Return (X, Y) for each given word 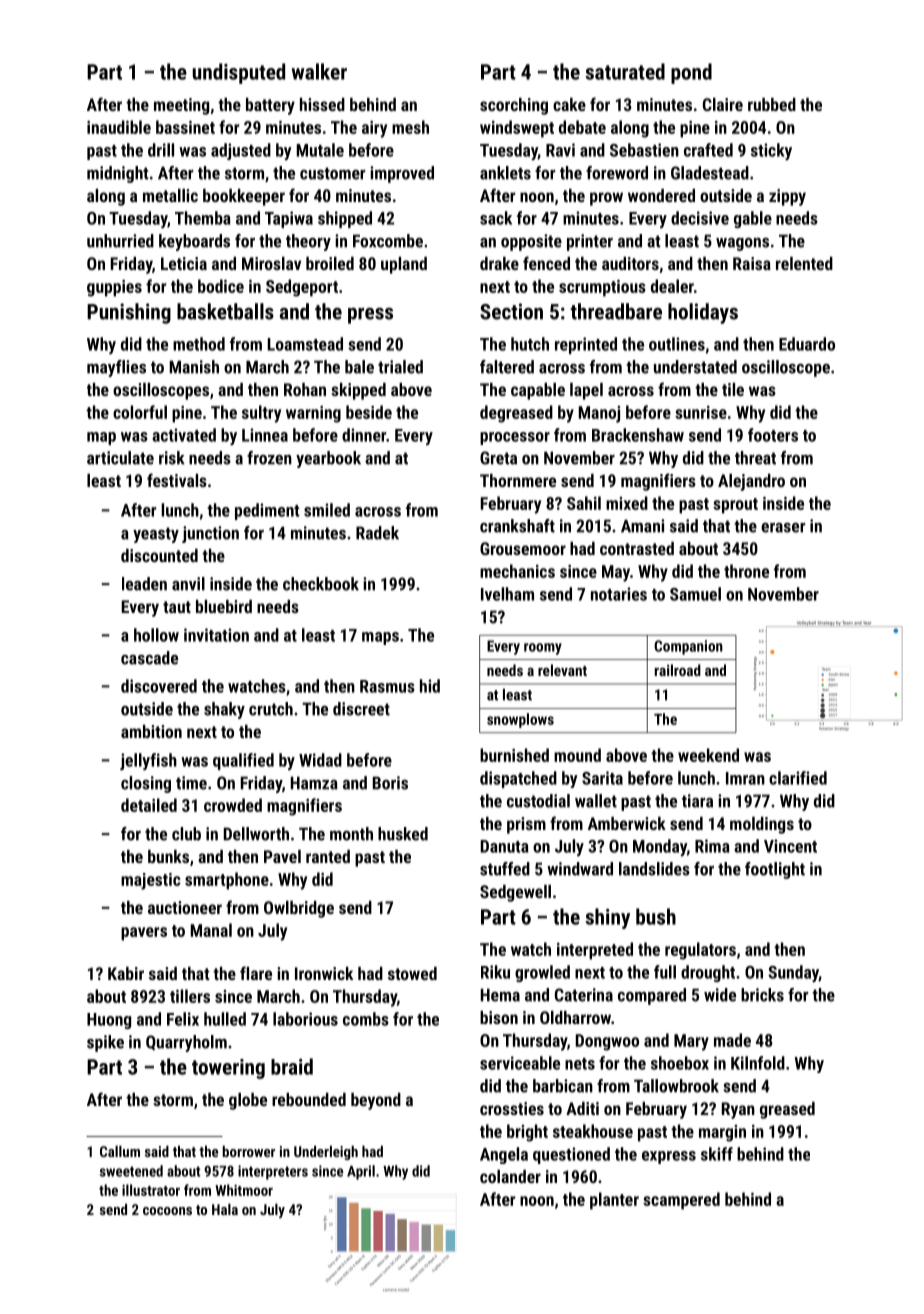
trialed (400, 367)
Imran (745, 778)
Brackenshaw (638, 435)
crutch (271, 709)
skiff (717, 1154)
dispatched (518, 779)
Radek (377, 533)
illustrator (151, 1190)
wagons (742, 244)
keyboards (194, 242)
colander (510, 1176)
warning (313, 414)
